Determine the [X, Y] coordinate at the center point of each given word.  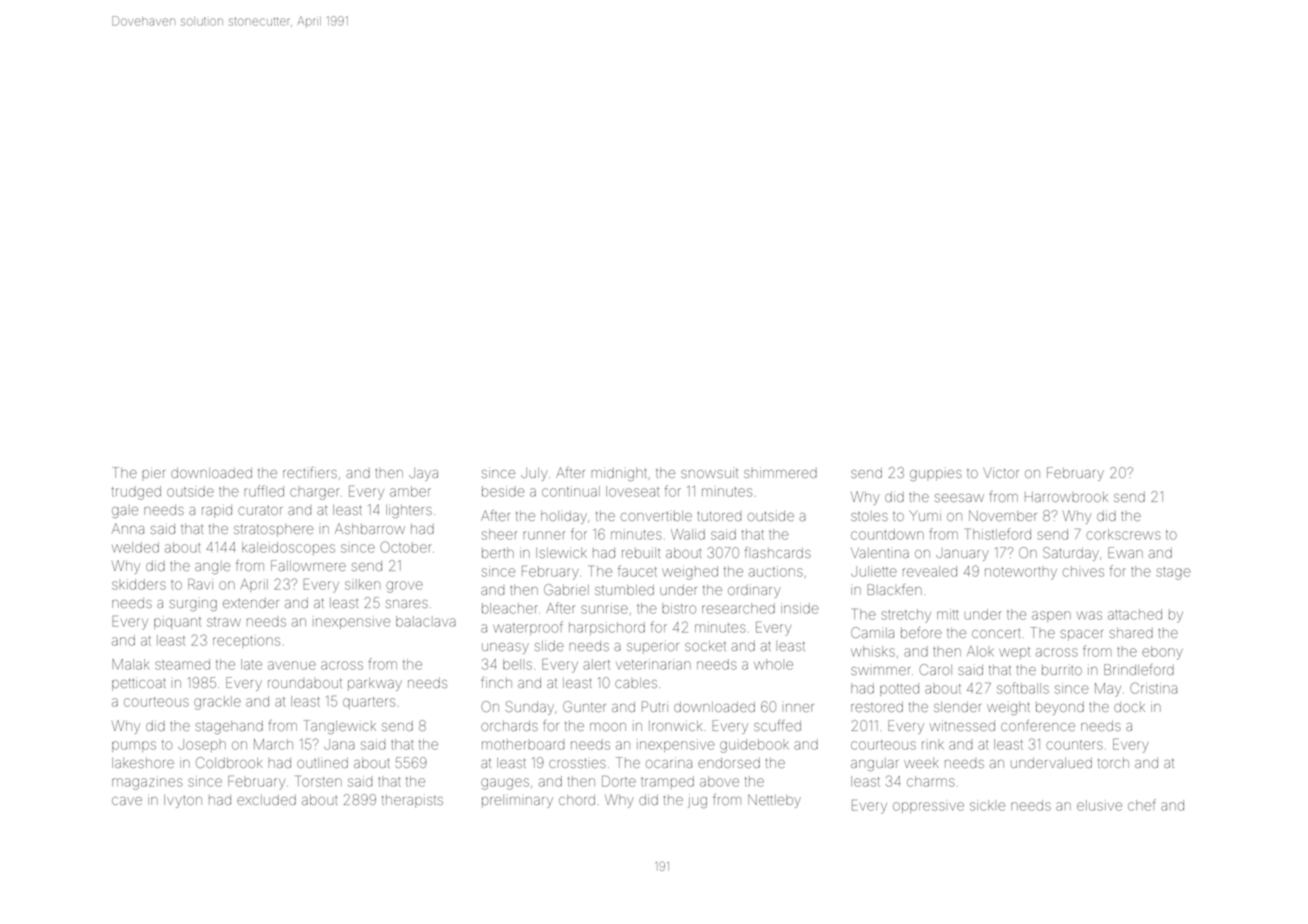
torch [1113, 763]
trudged [136, 493]
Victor [1001, 472]
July [534, 474]
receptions [246, 641]
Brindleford [1139, 669]
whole [773, 664]
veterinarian [653, 664]
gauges [505, 784]
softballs [1023, 688]
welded [135, 547]
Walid [688, 534]
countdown [887, 534]
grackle [217, 703]
